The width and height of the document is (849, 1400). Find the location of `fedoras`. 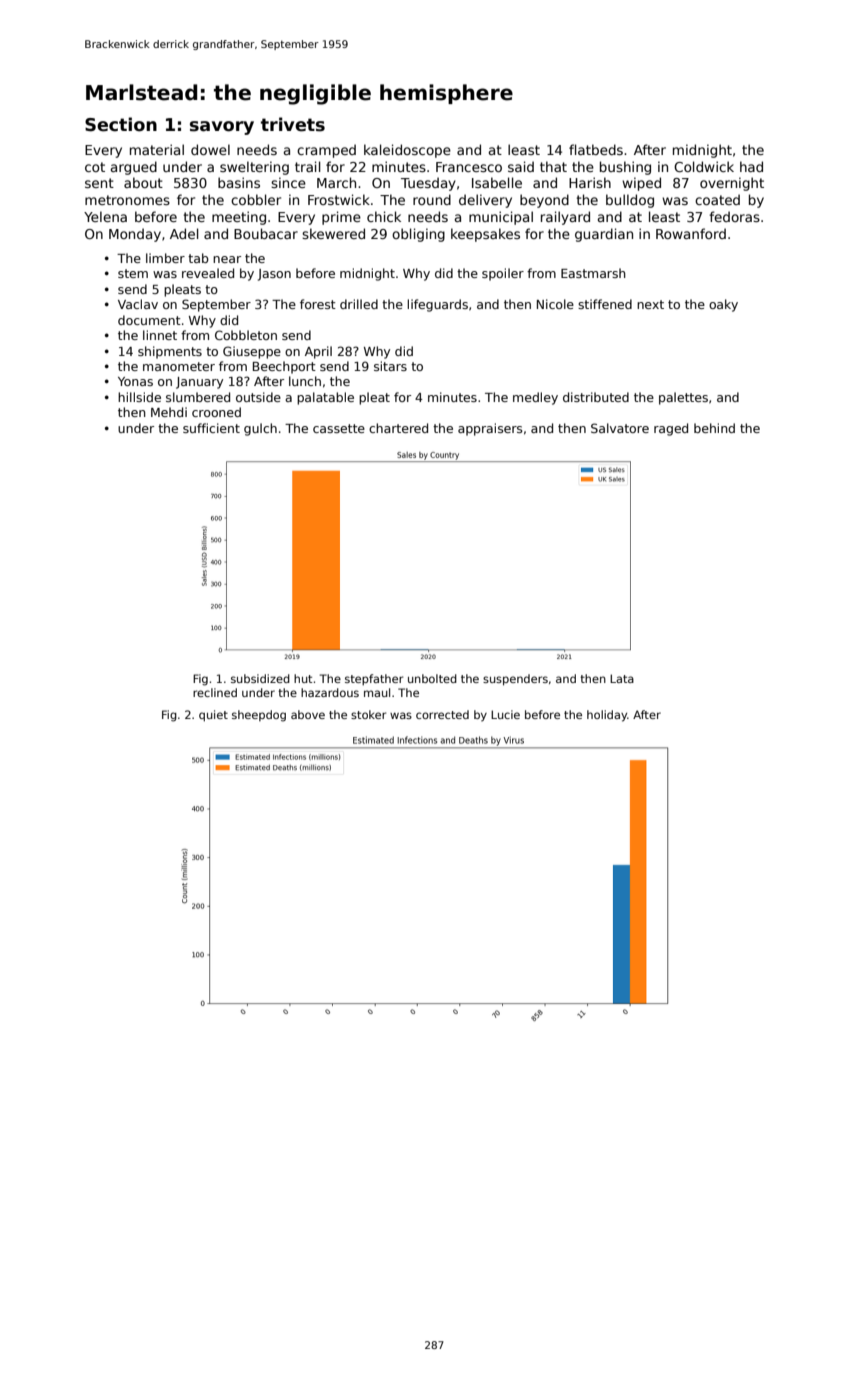

fedoras is located at coordinates (734, 216).
